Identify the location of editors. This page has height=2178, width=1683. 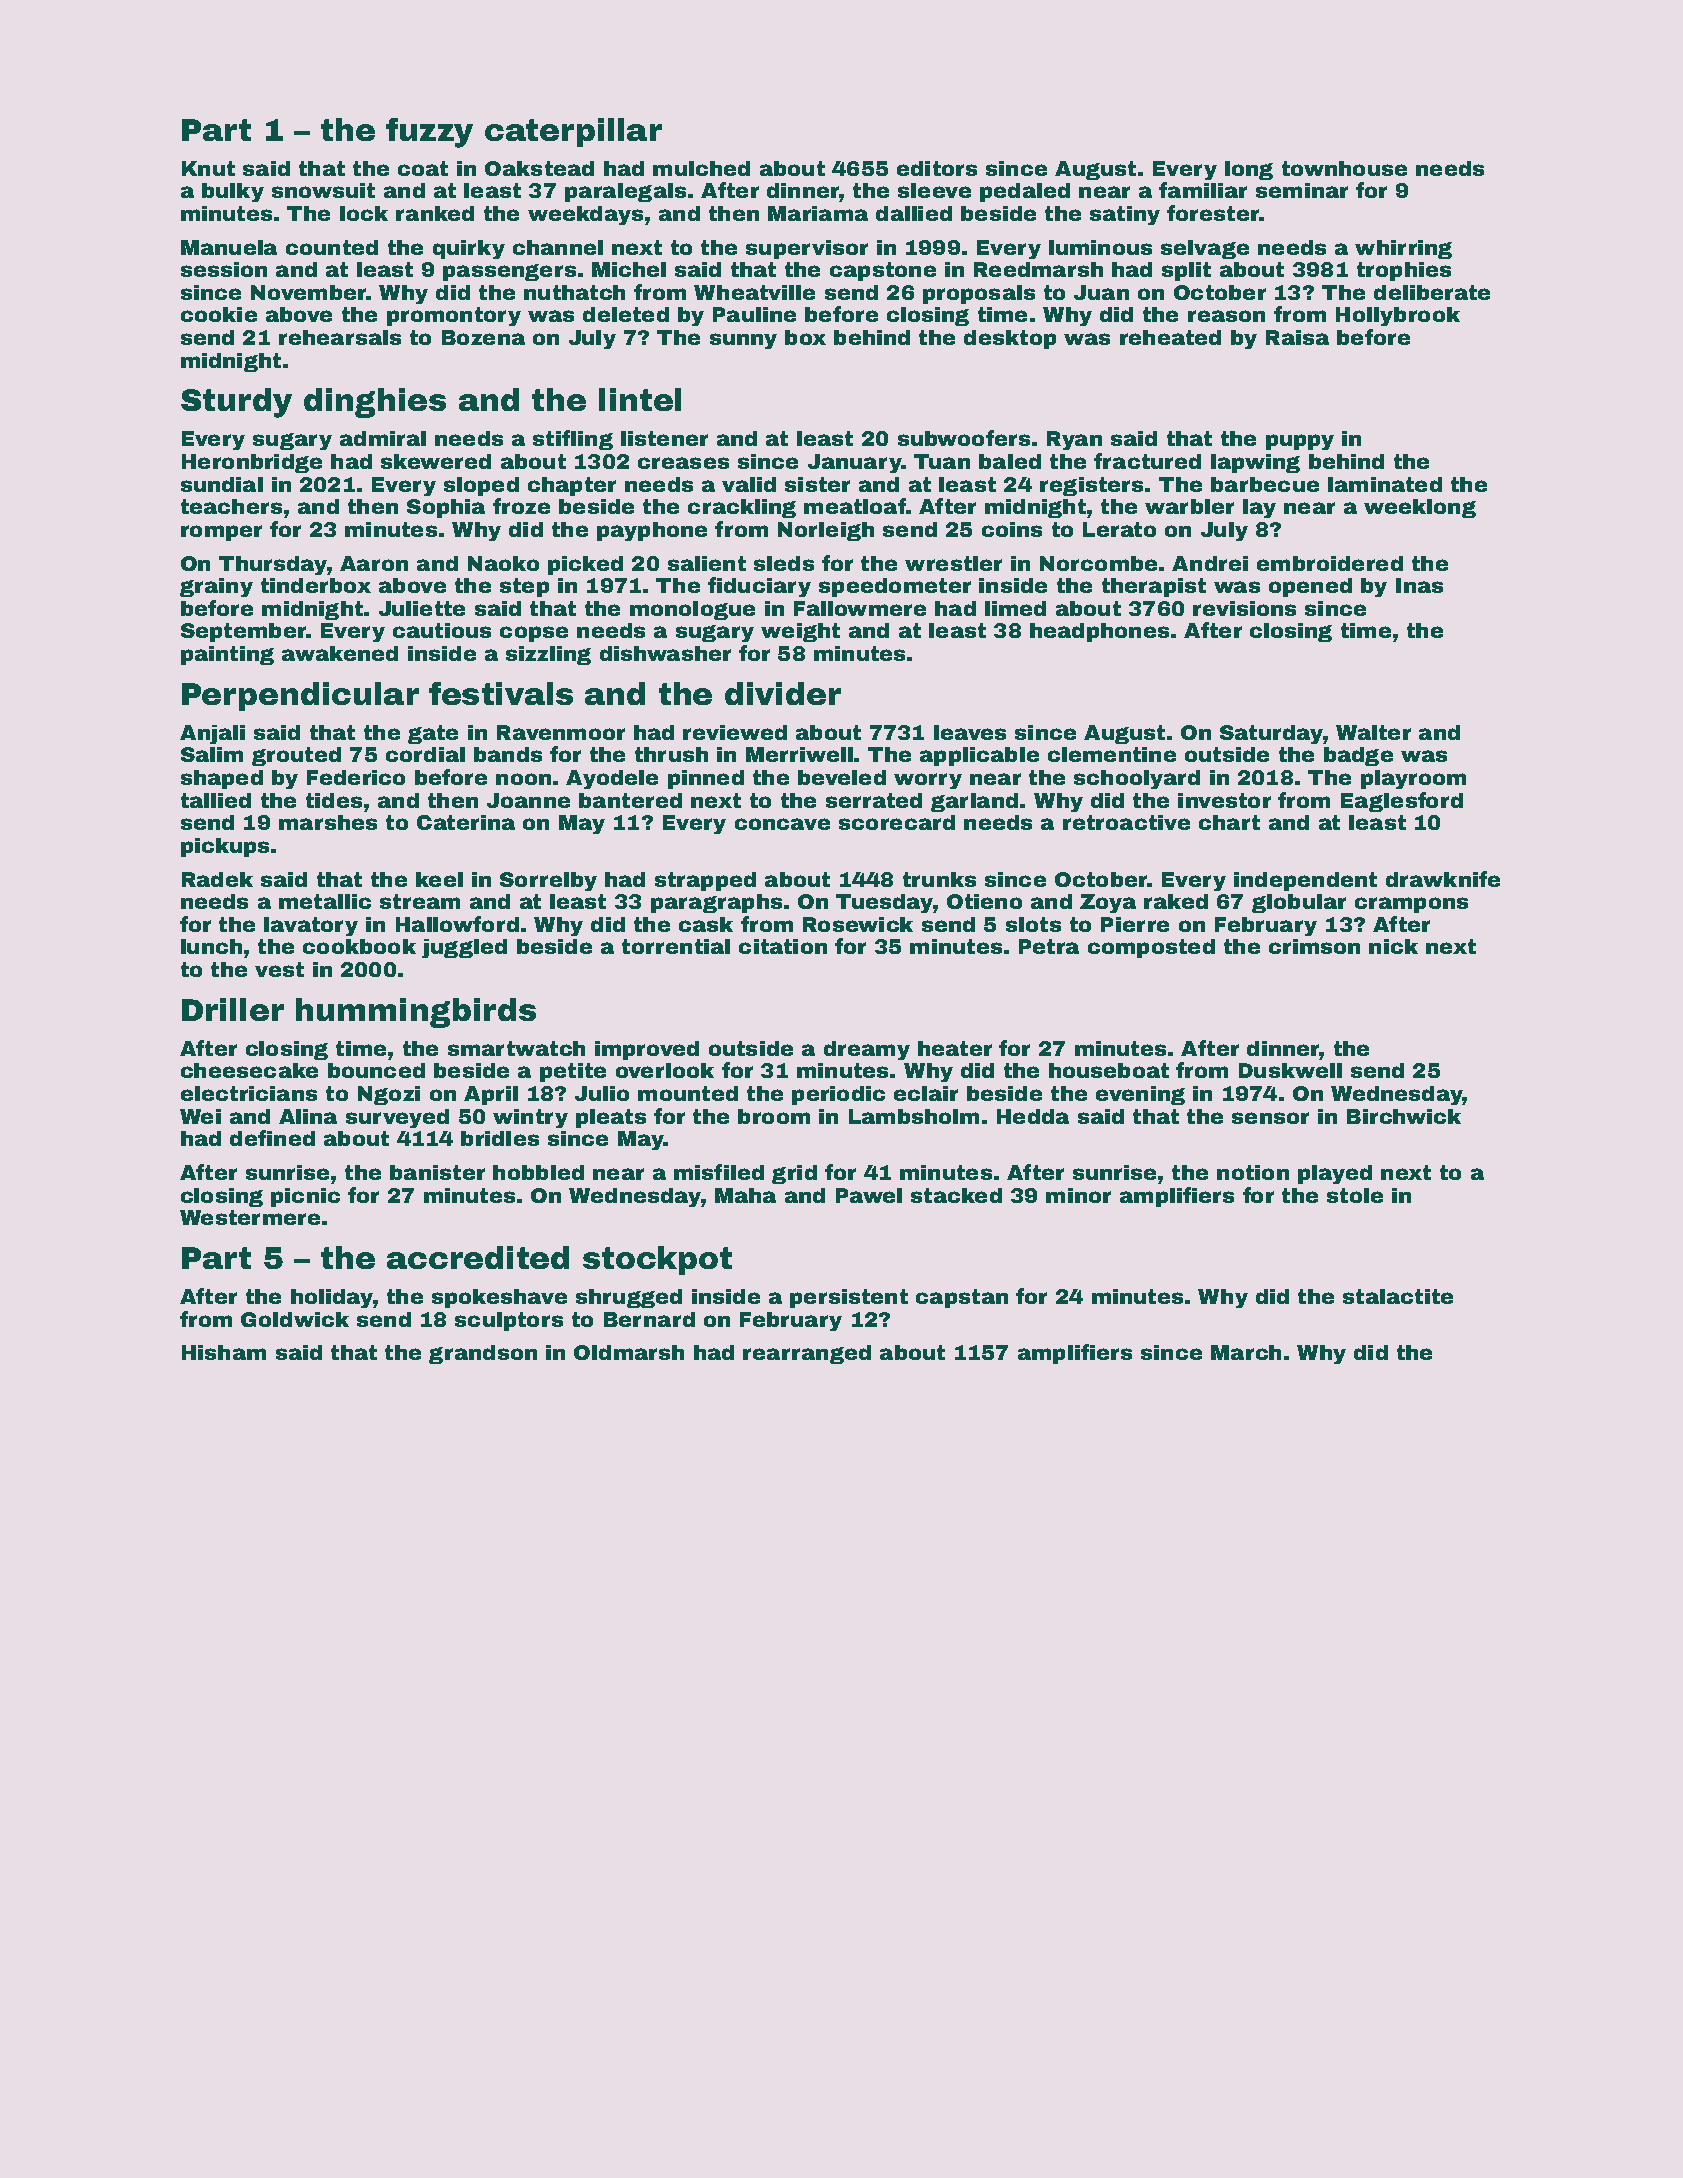
(937, 168).
